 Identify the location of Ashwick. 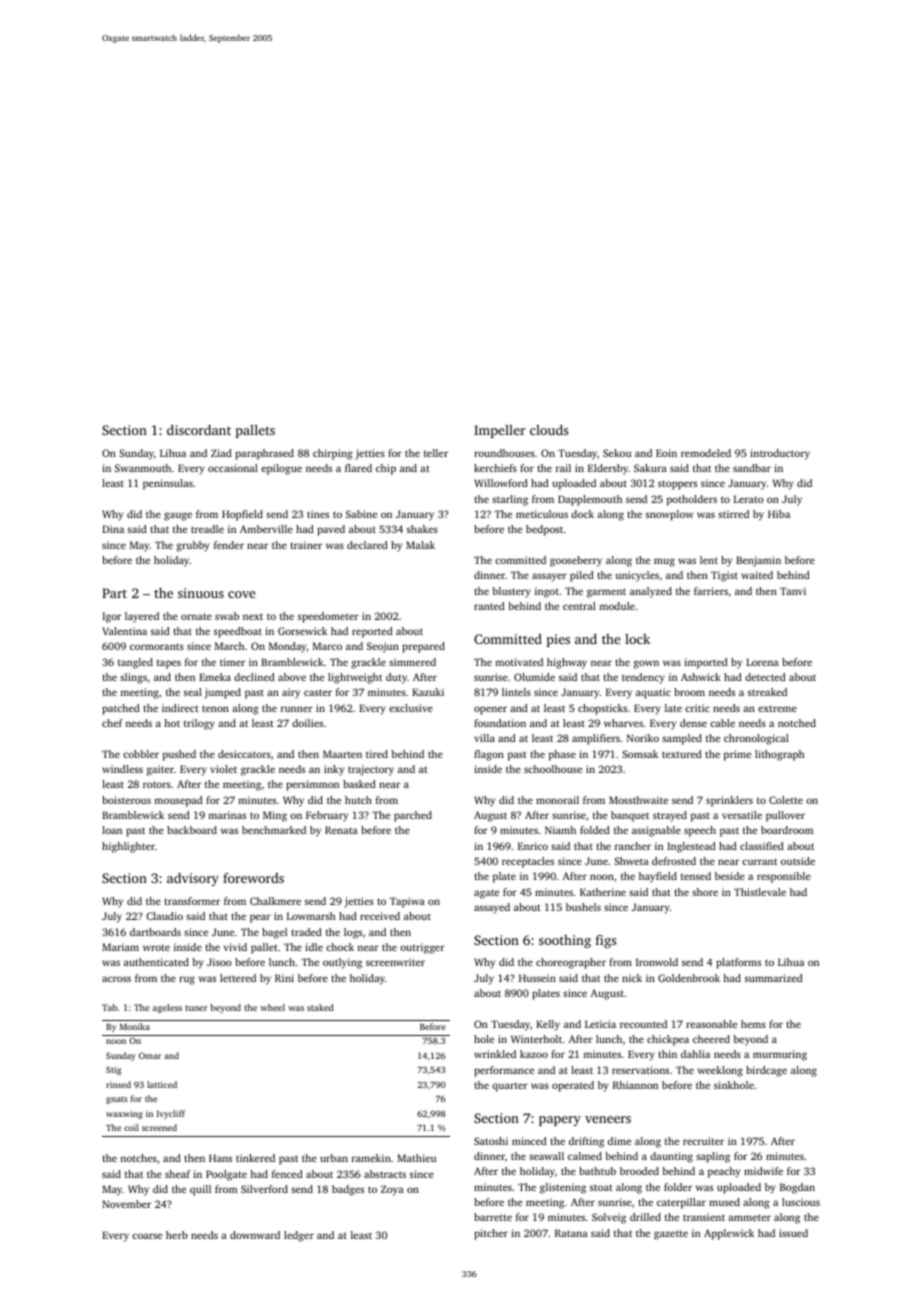
(701, 677).
